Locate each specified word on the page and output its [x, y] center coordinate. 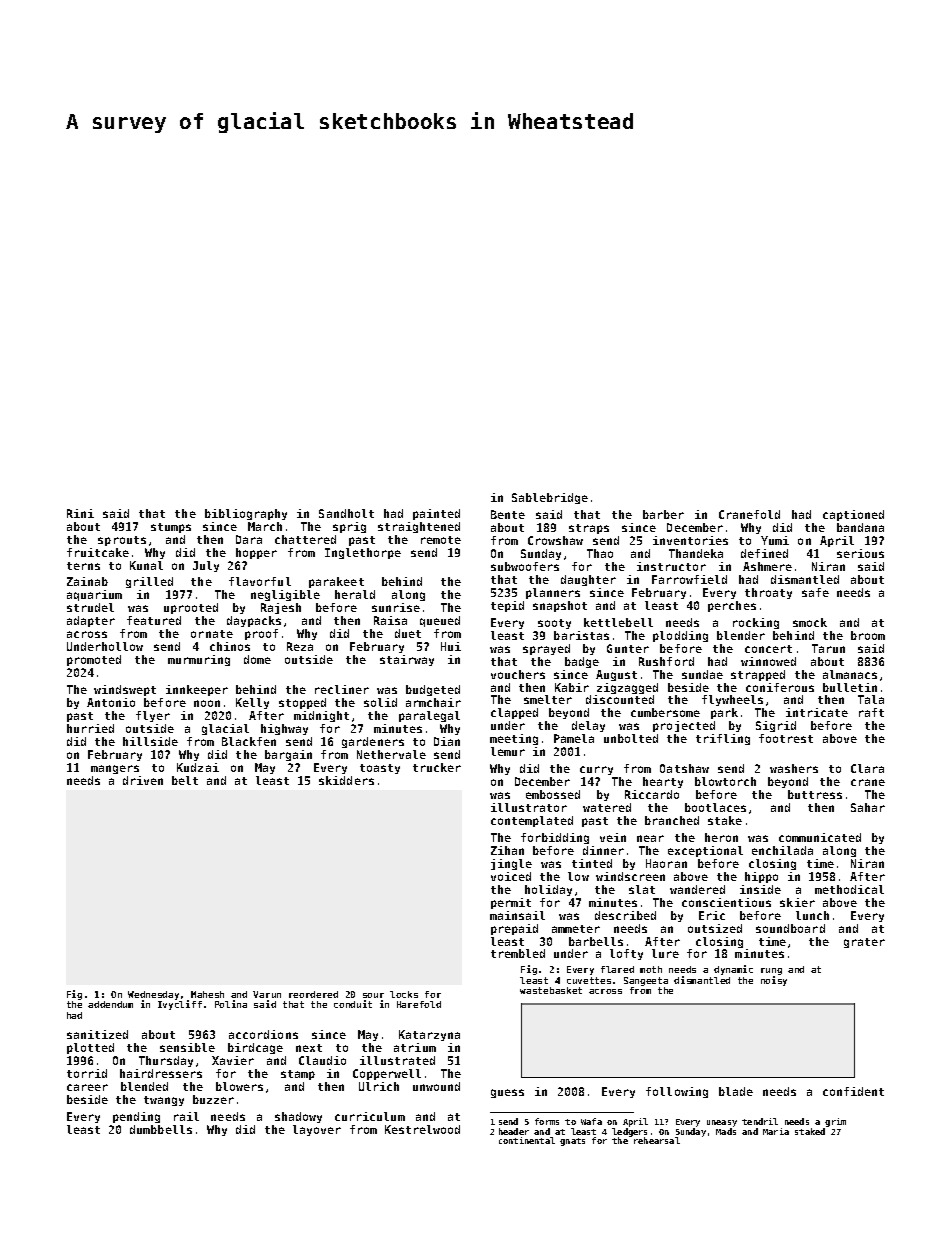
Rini [80, 513]
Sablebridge [550, 498]
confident [853, 1091]
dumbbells [161, 1129]
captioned [853, 515]
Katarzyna [429, 1035]
